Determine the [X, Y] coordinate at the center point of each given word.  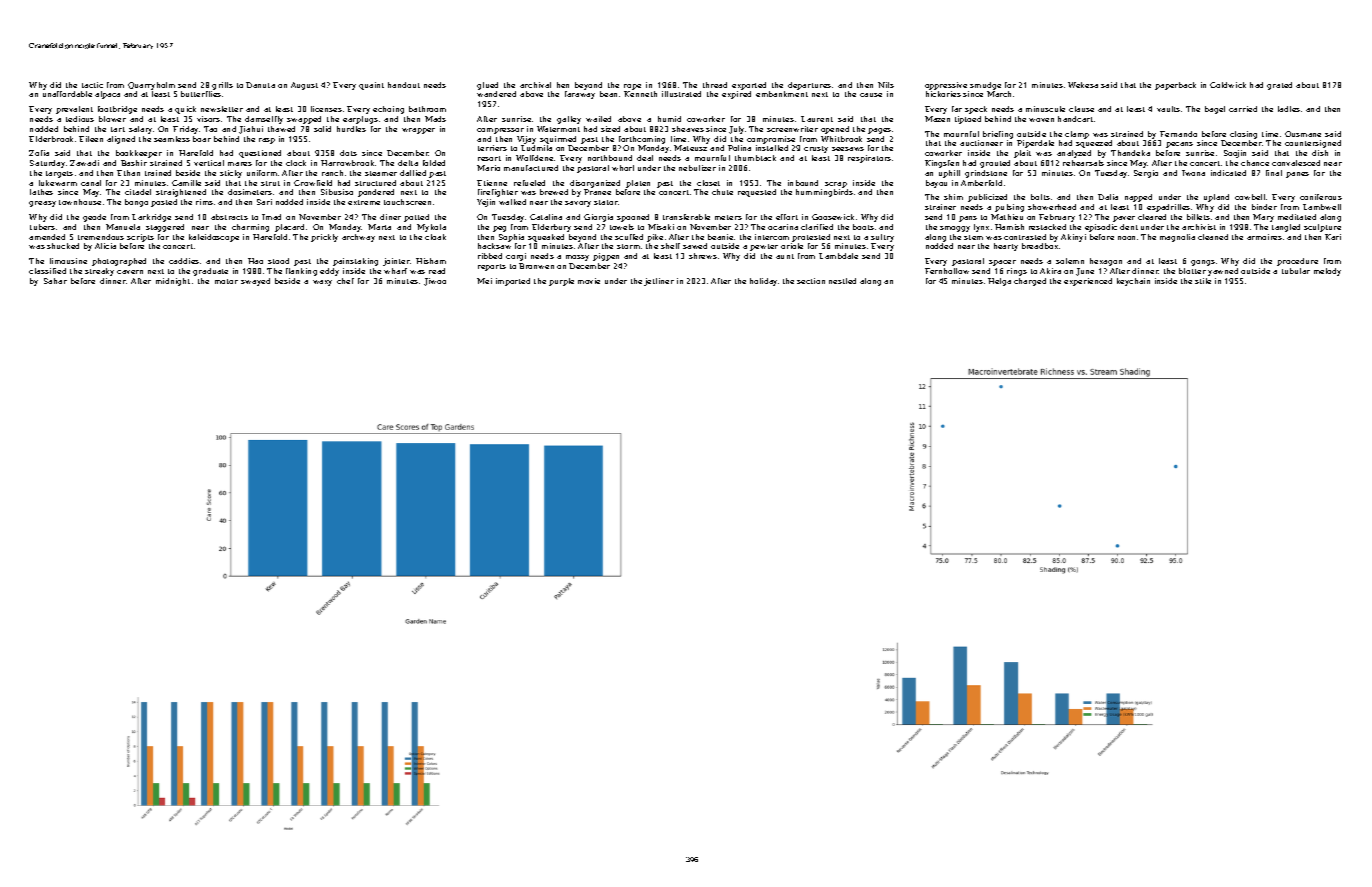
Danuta [260, 85]
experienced [1088, 282]
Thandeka [1130, 153]
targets [59, 174]
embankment [782, 94]
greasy [42, 204]
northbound [610, 158]
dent [1129, 227]
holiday [763, 282]
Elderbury [551, 228]
